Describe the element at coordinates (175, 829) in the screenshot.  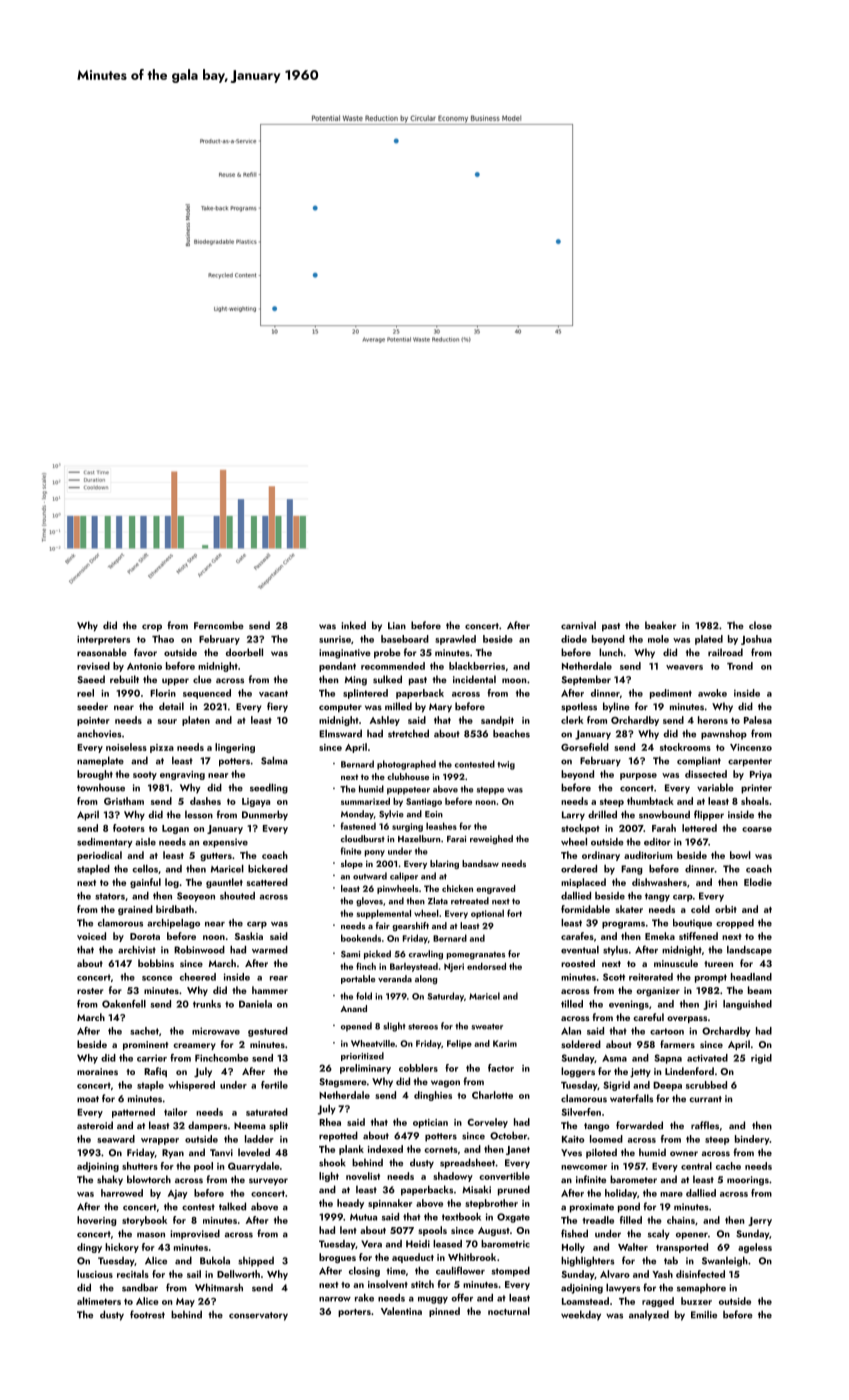
I see `Logan` at that location.
